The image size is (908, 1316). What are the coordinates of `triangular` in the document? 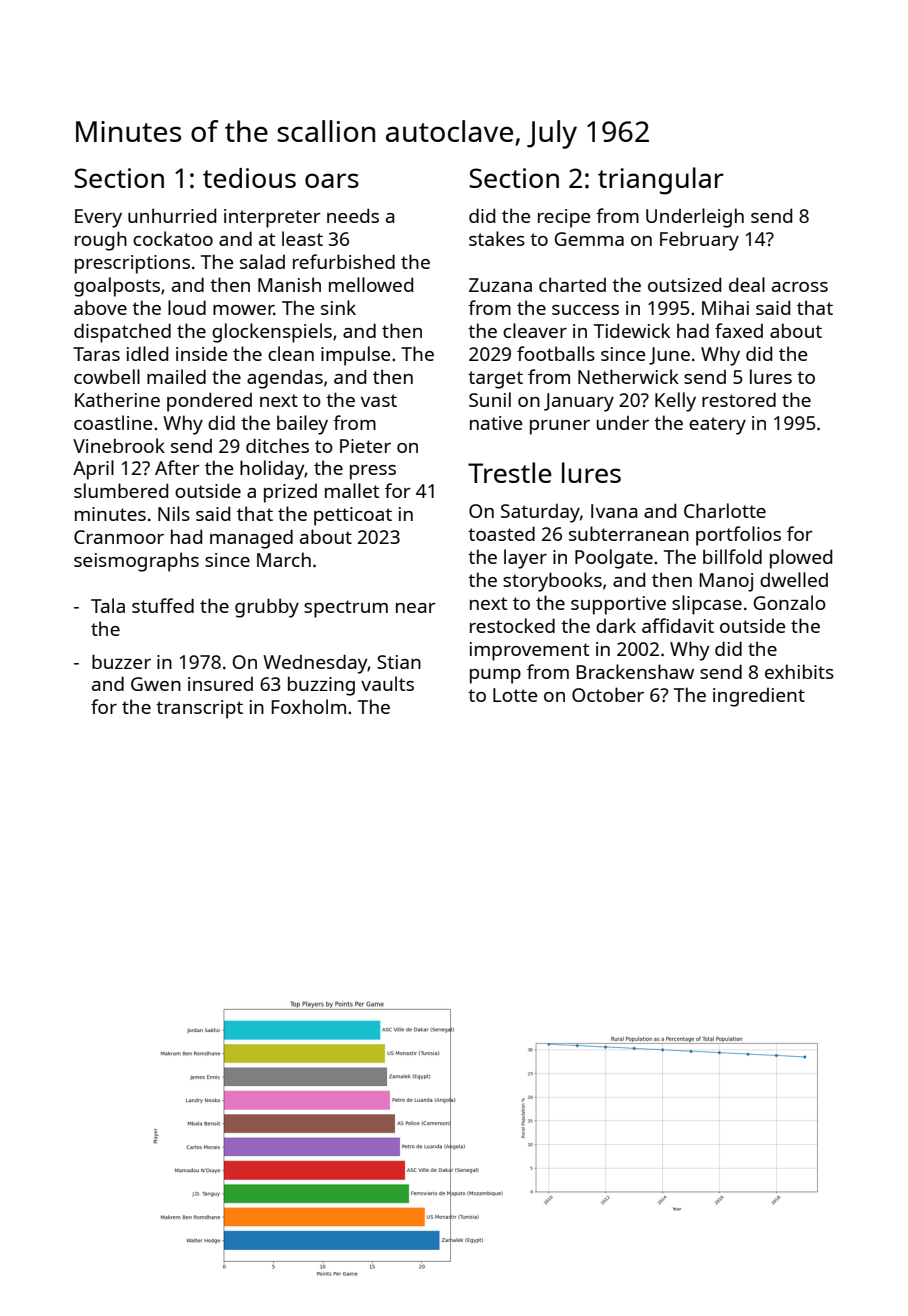 It's located at (661, 181).
